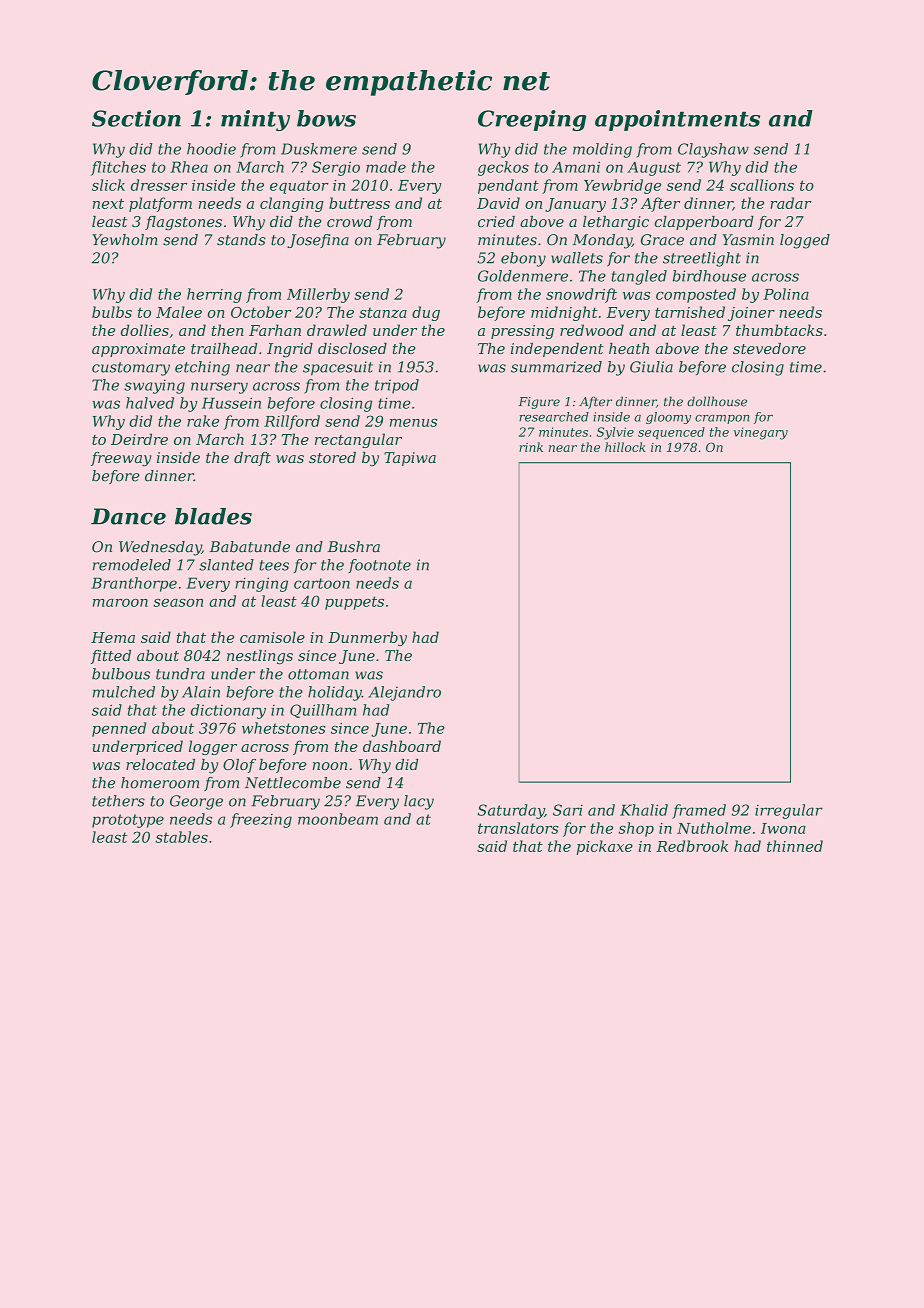  Describe the element at coordinates (272, 637) in the image. I see `camisole` at that location.
